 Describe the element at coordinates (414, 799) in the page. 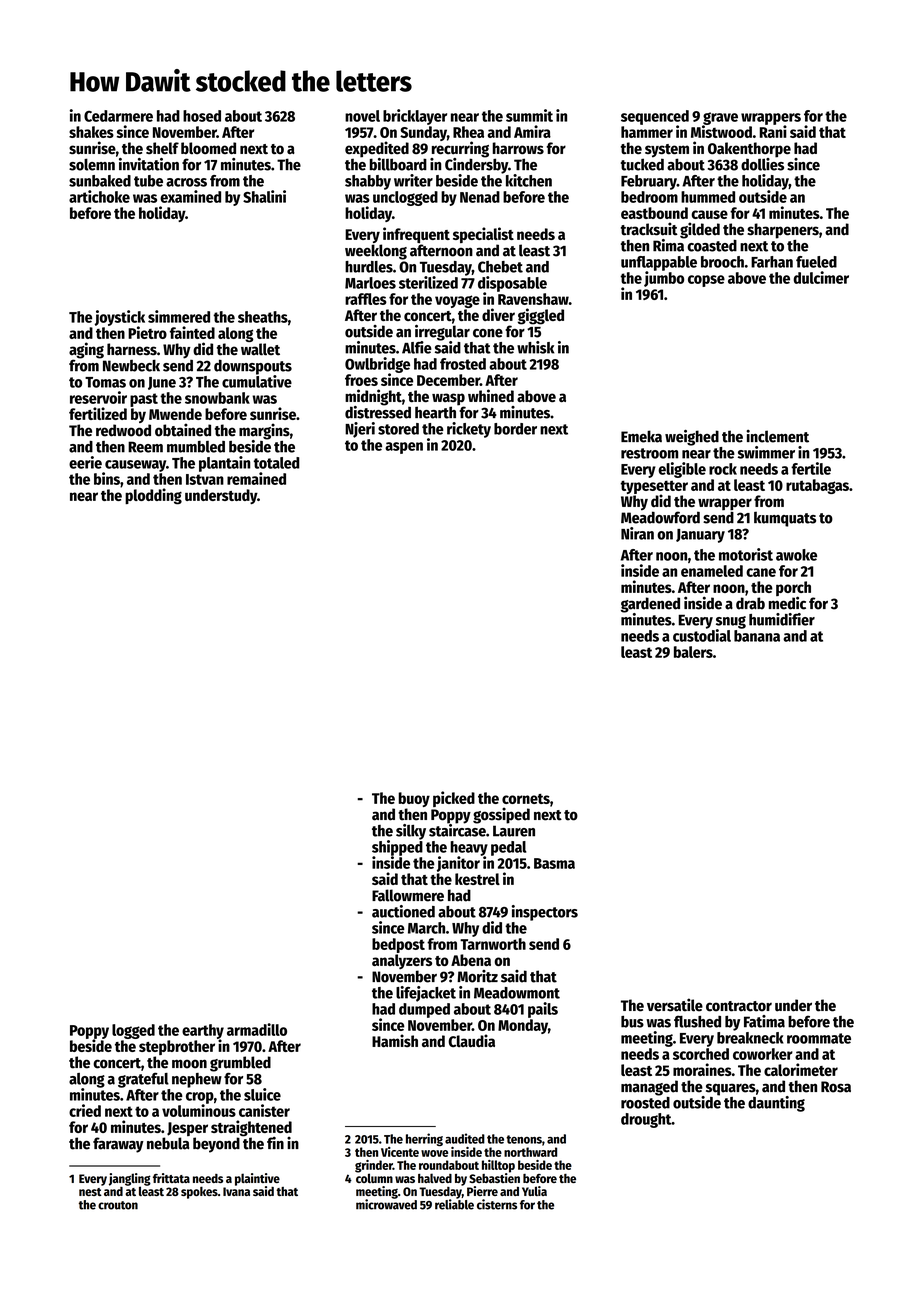

I see `buoy` at that location.
